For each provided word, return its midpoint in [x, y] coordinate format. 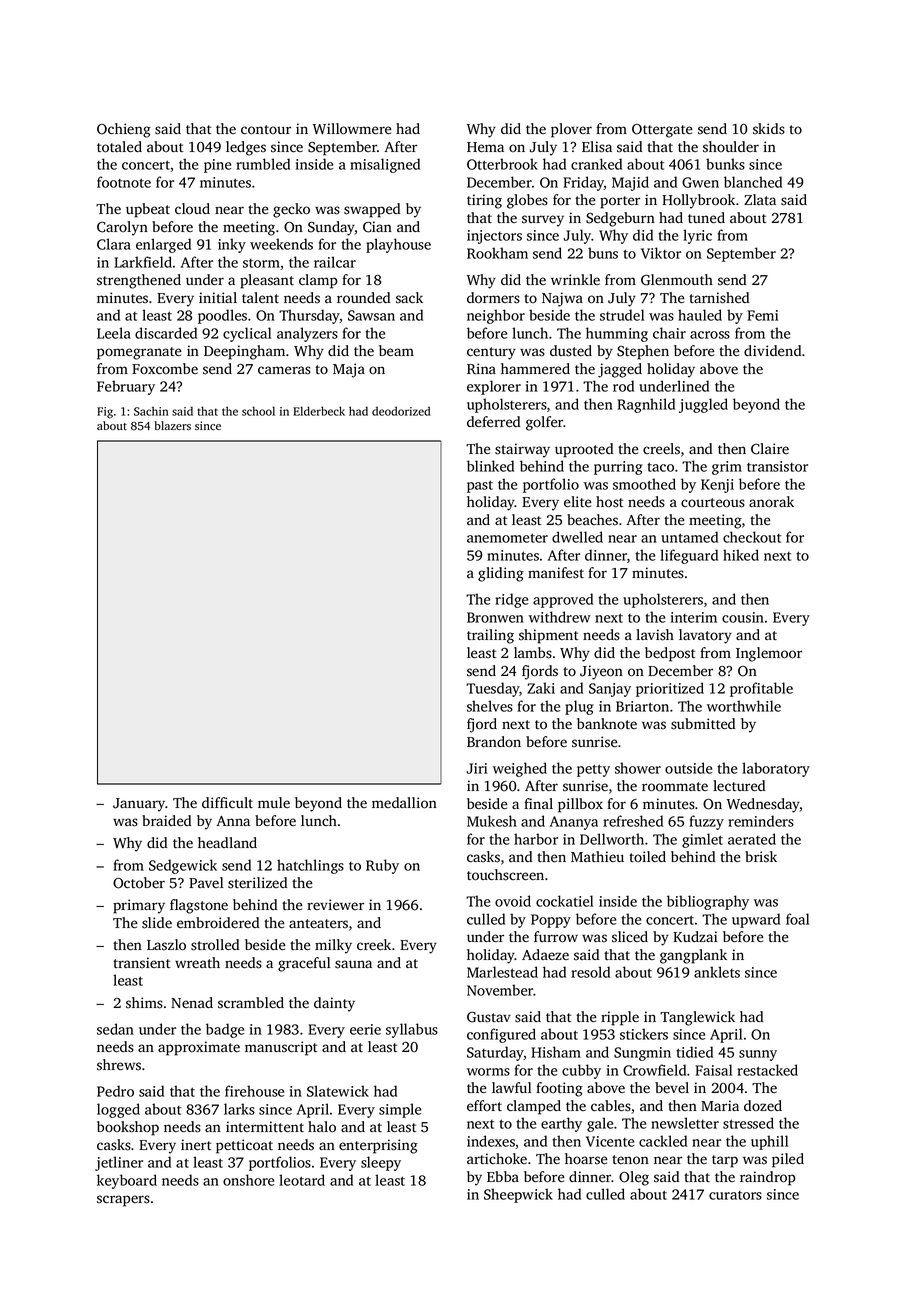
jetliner [119, 1163]
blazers [172, 425]
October [139, 883]
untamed [689, 537]
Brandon [494, 741]
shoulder [731, 147]
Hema [485, 147]
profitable [761, 689]
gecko [291, 210]
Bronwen [495, 617]
